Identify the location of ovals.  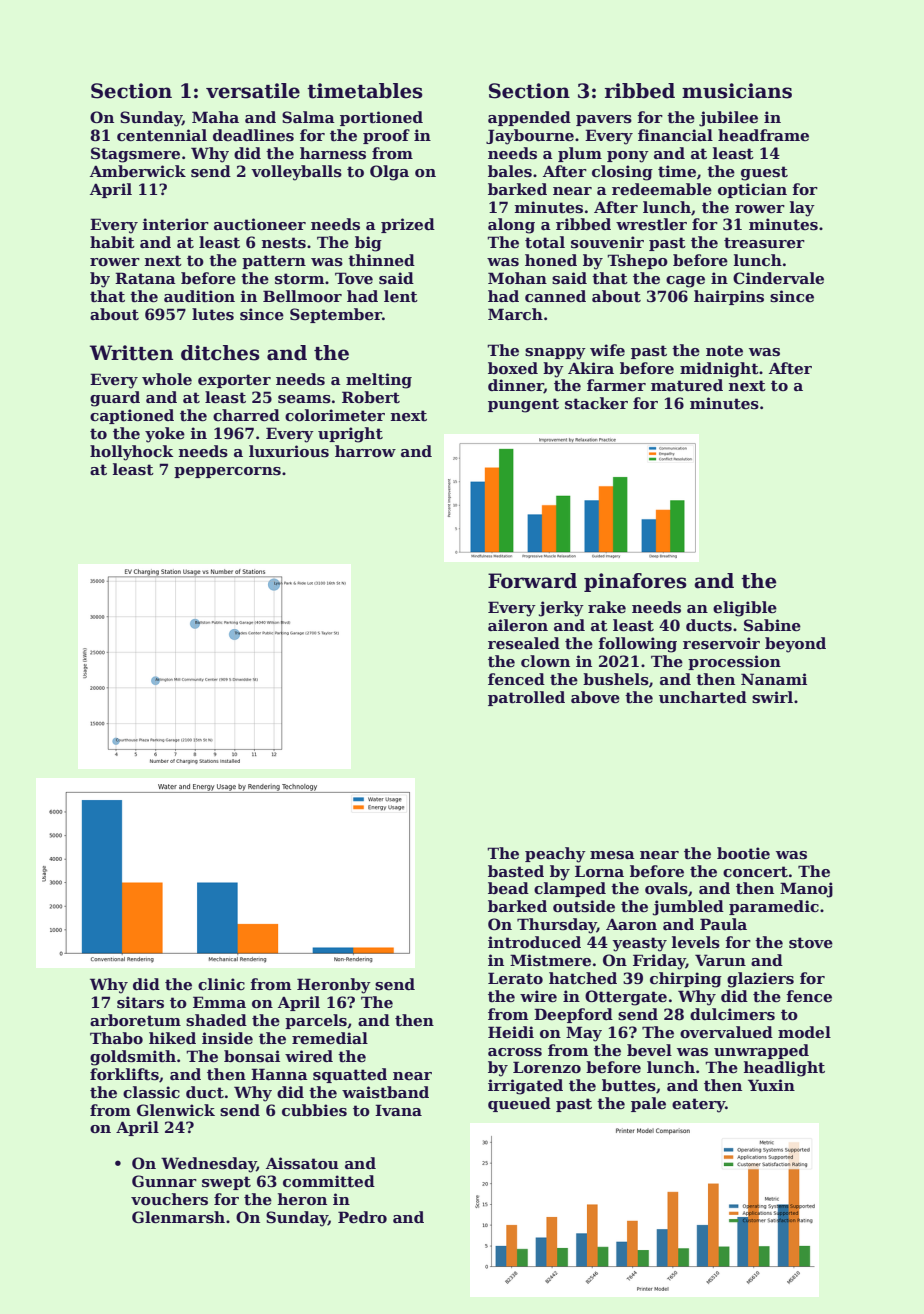
(666, 888).
